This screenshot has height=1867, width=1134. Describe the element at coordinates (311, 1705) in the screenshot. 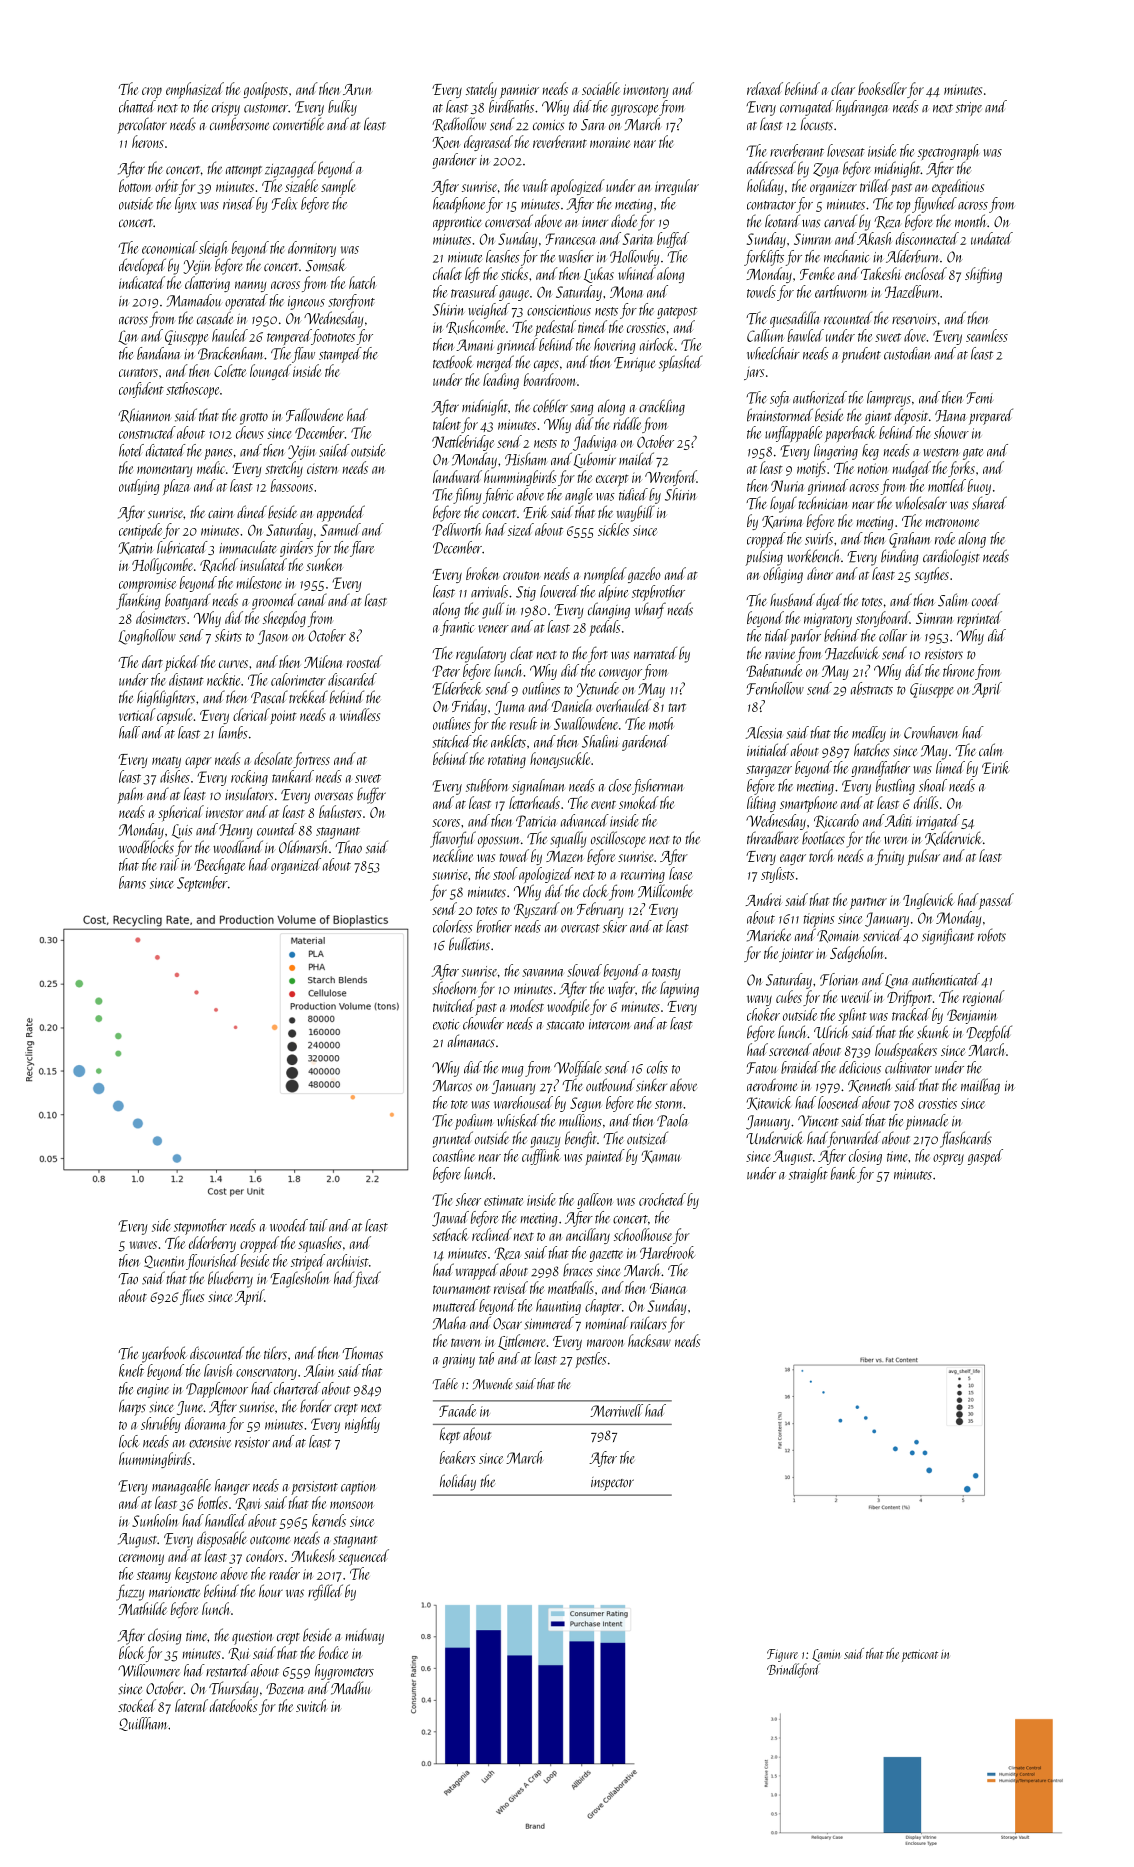

I see `switch` at that location.
